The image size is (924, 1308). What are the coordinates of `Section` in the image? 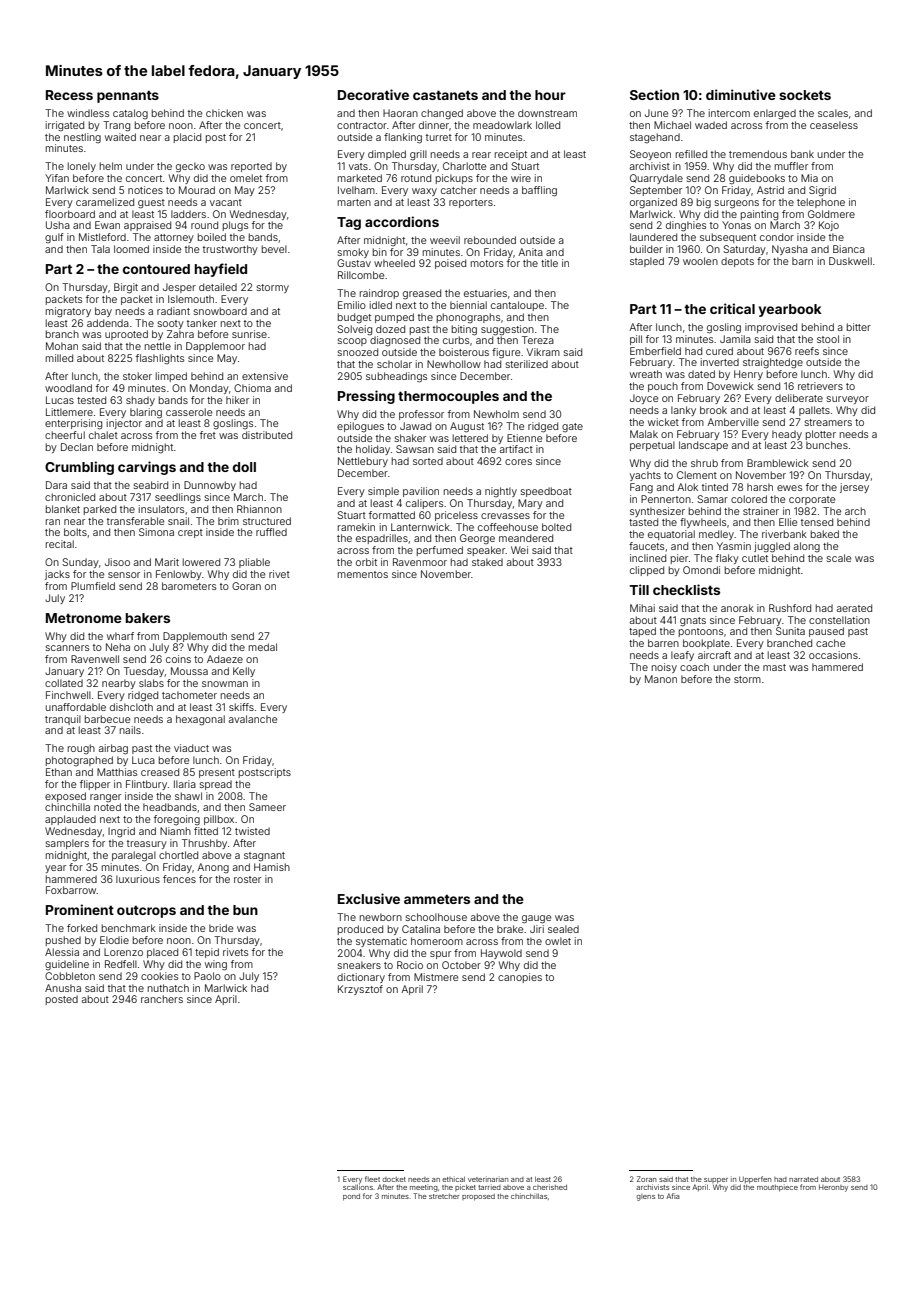 It's located at (654, 94).
